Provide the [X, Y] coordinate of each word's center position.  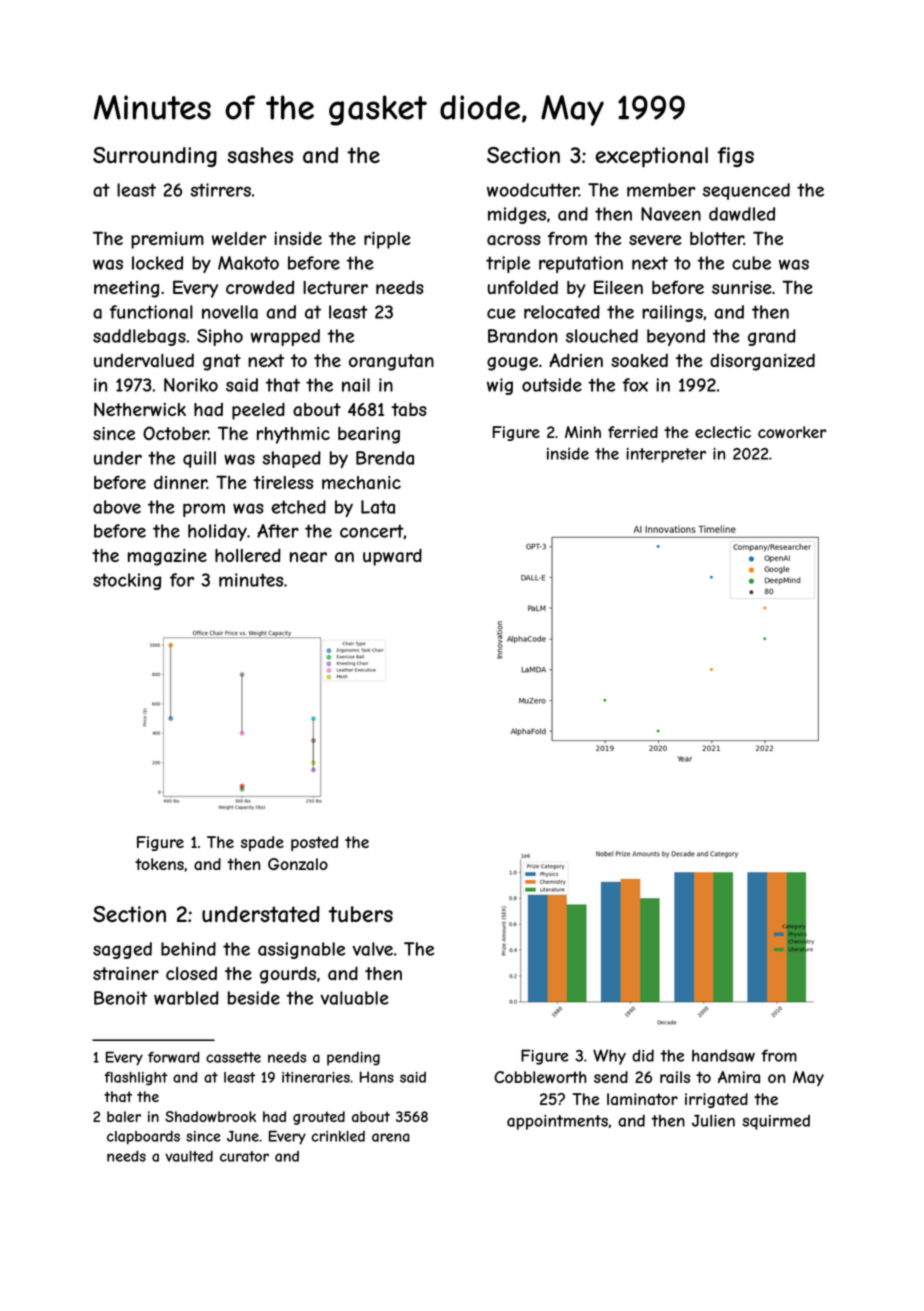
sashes [260, 155]
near [308, 557]
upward [392, 557]
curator [244, 1156]
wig [500, 386]
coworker [792, 432]
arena [391, 1137]
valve [373, 949]
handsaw [723, 1055]
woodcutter [533, 190]
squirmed [776, 1122]
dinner [180, 482]
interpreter [666, 455]
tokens [159, 864]
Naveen [671, 214]
